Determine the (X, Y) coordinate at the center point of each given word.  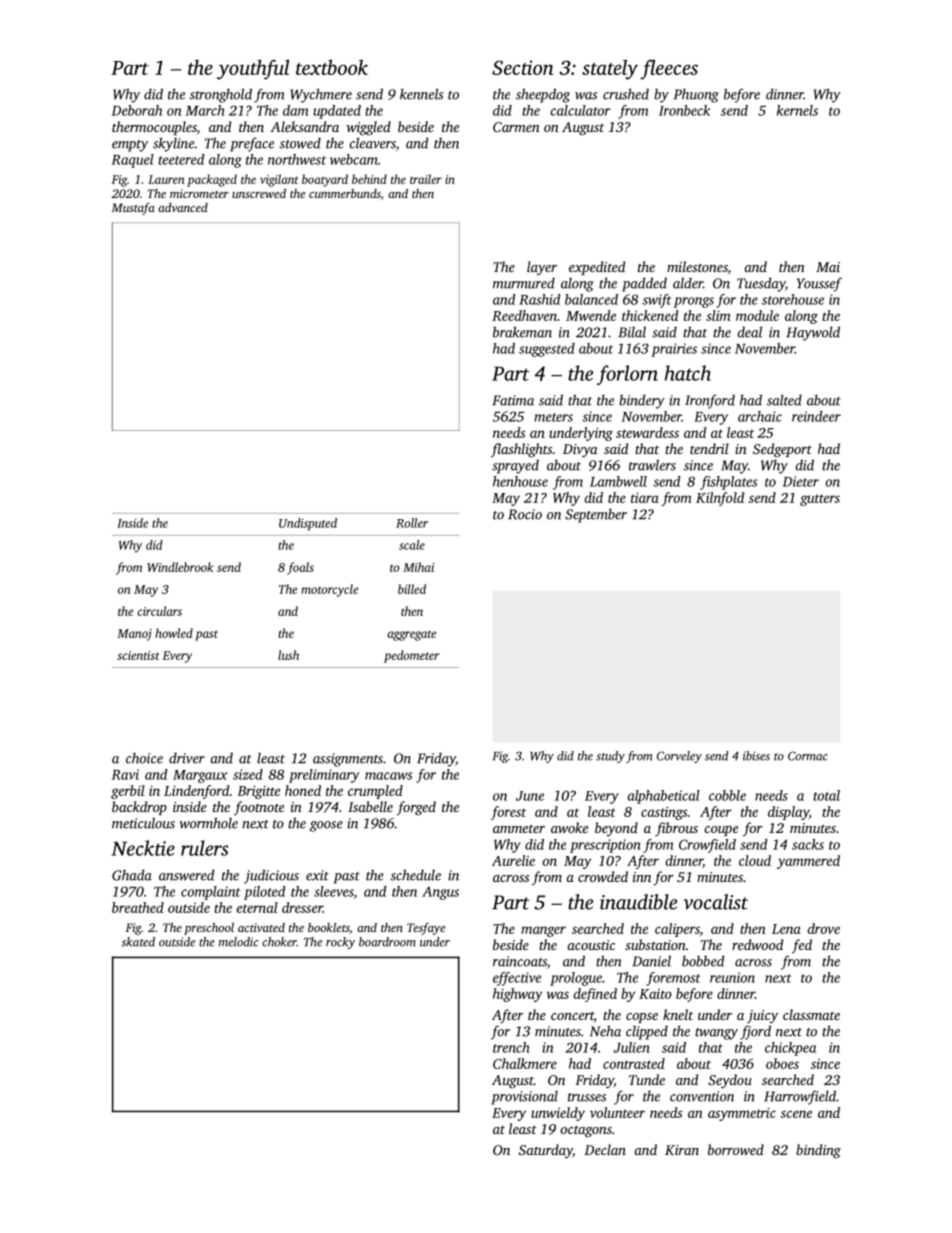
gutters (820, 500)
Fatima (513, 400)
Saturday (546, 1151)
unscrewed (259, 193)
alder (688, 283)
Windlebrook (180, 567)
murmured (524, 283)
